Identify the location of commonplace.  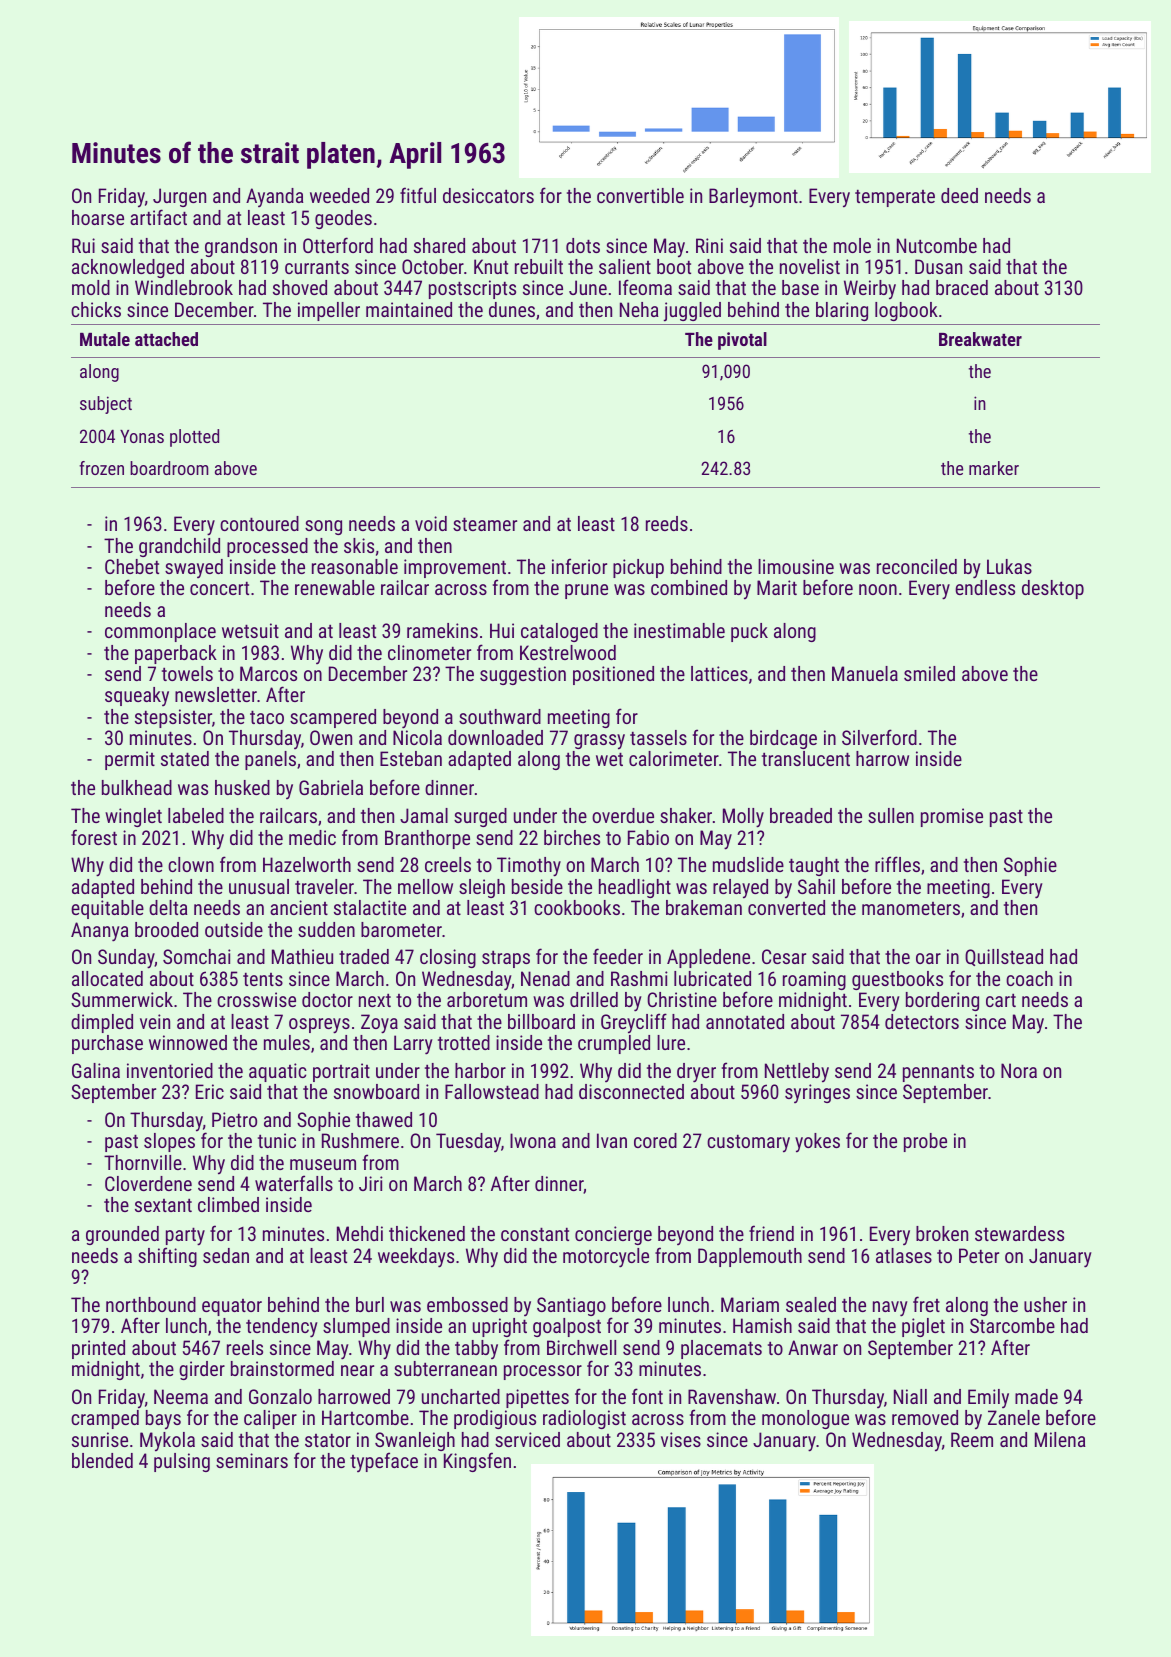
(160, 632).
